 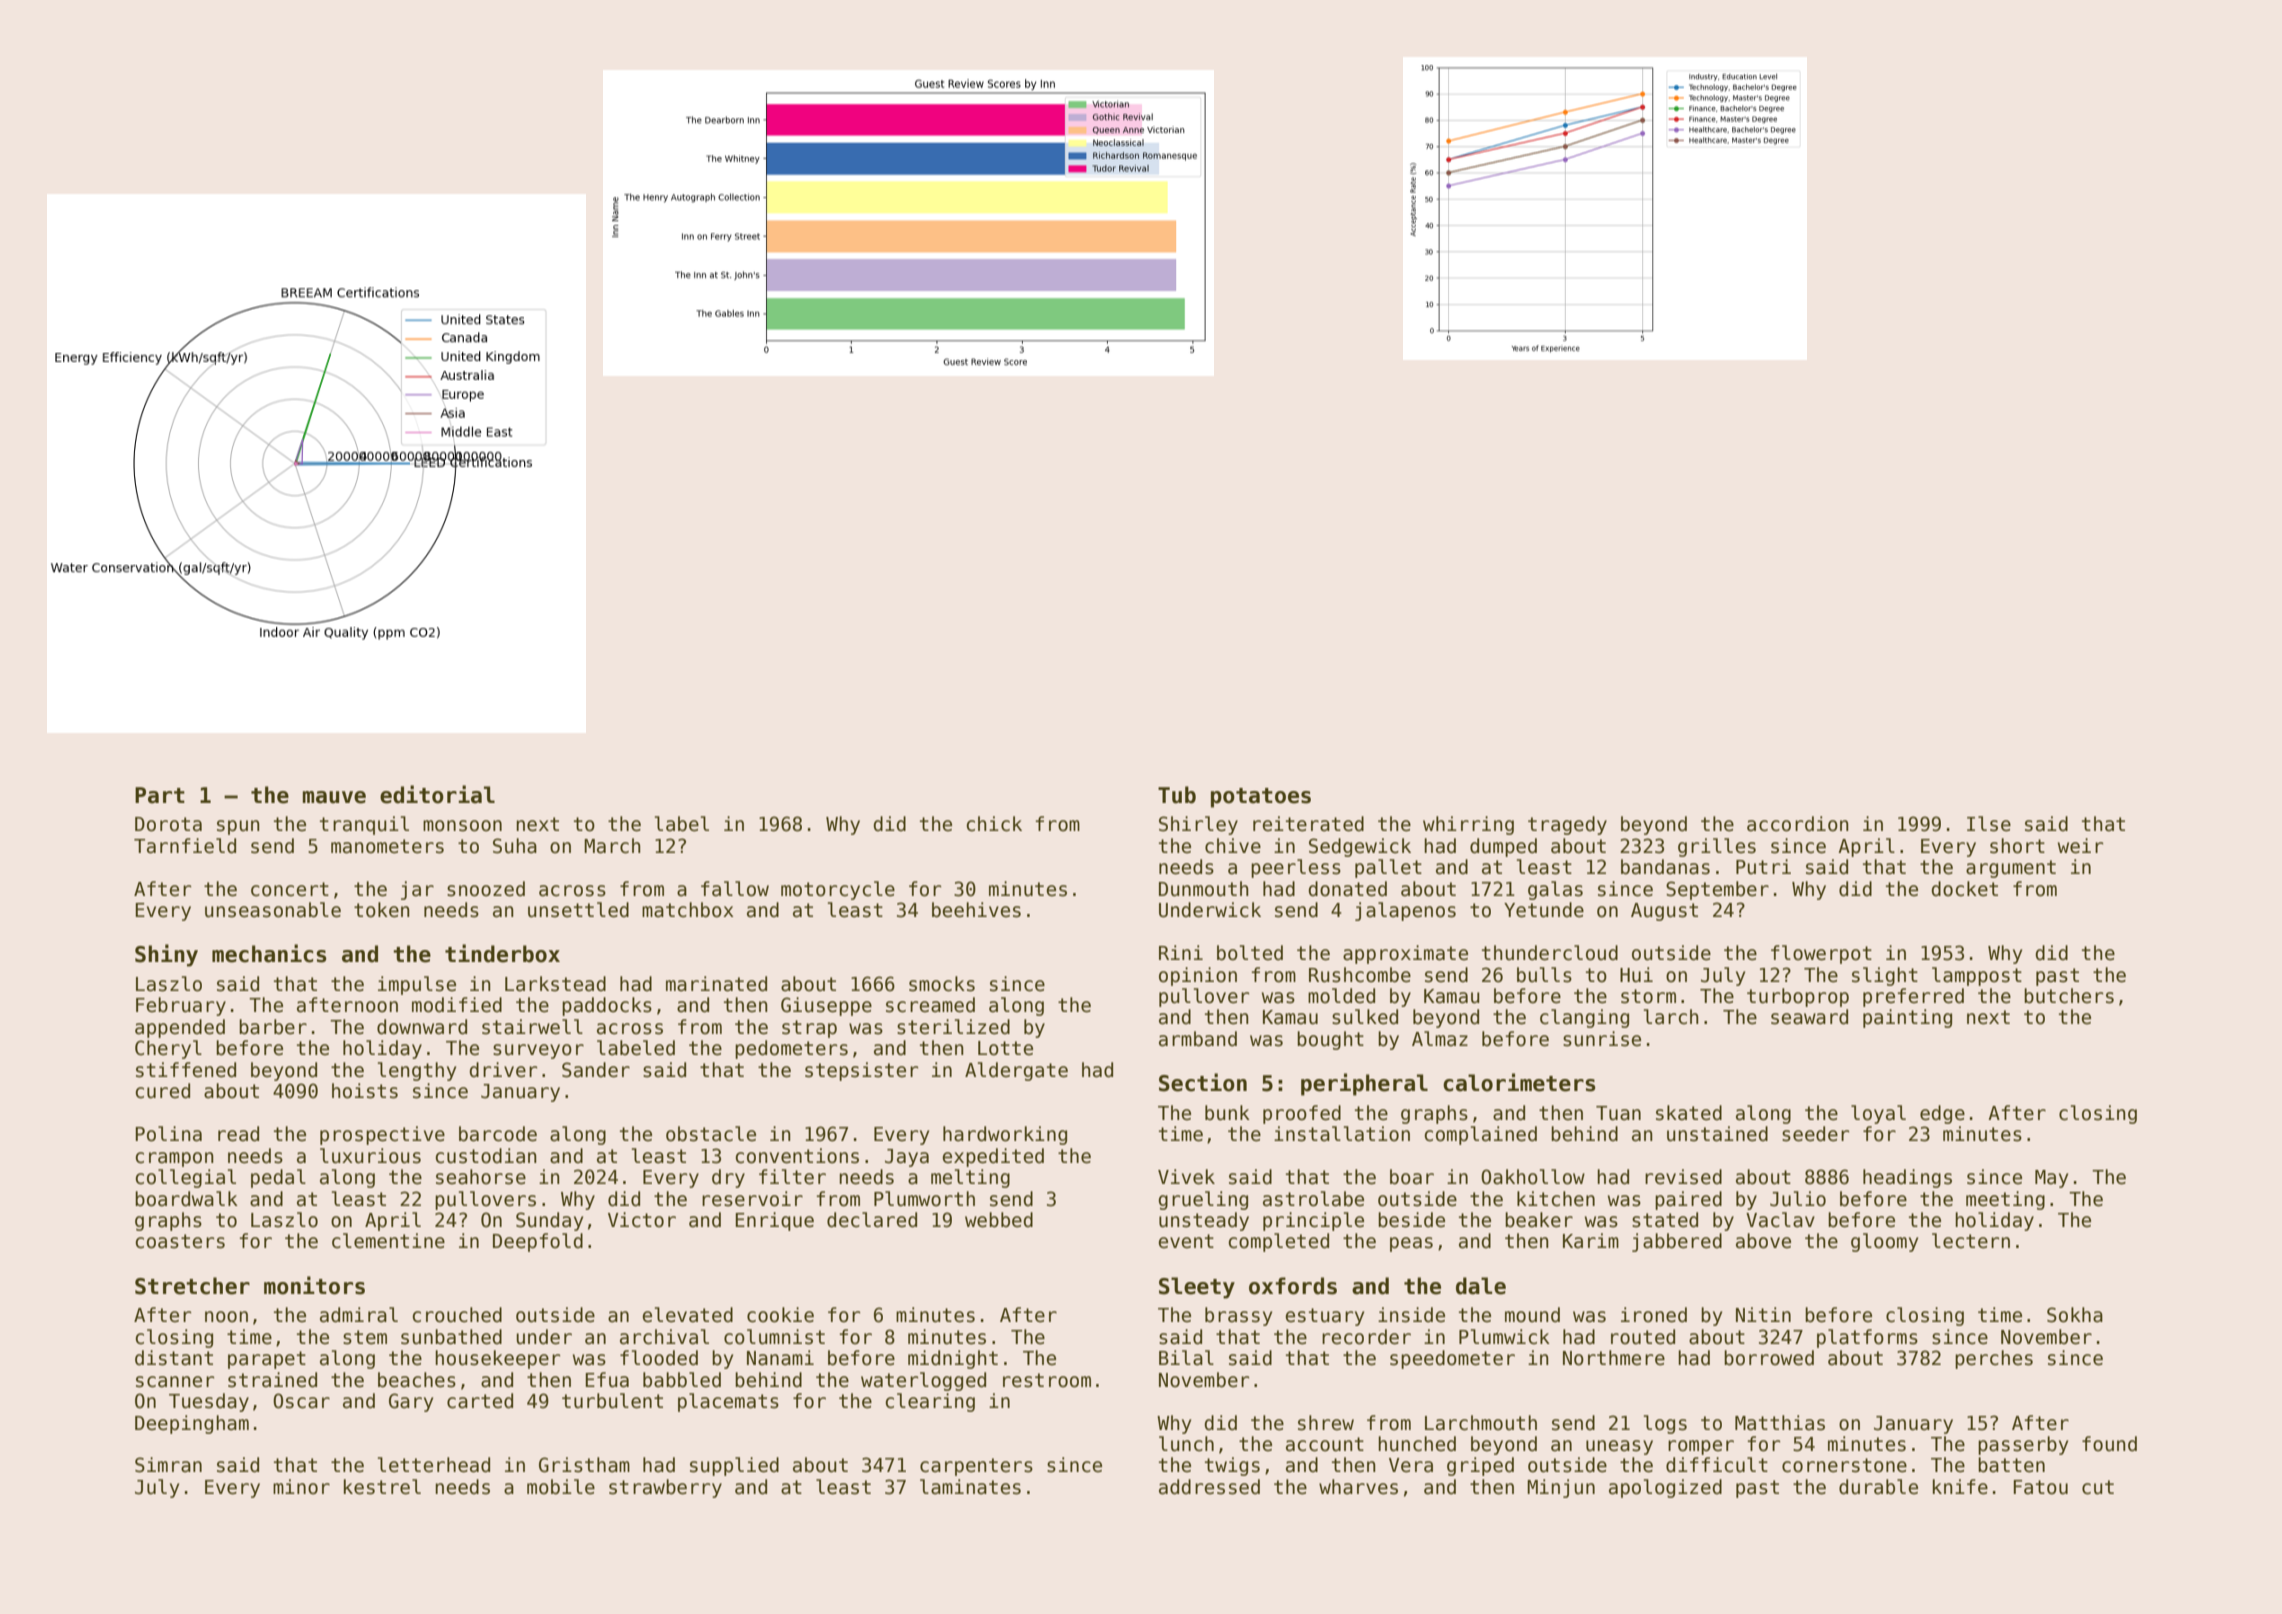 What do you see at coordinates (388, 1241) in the screenshot?
I see `clementine` at bounding box center [388, 1241].
